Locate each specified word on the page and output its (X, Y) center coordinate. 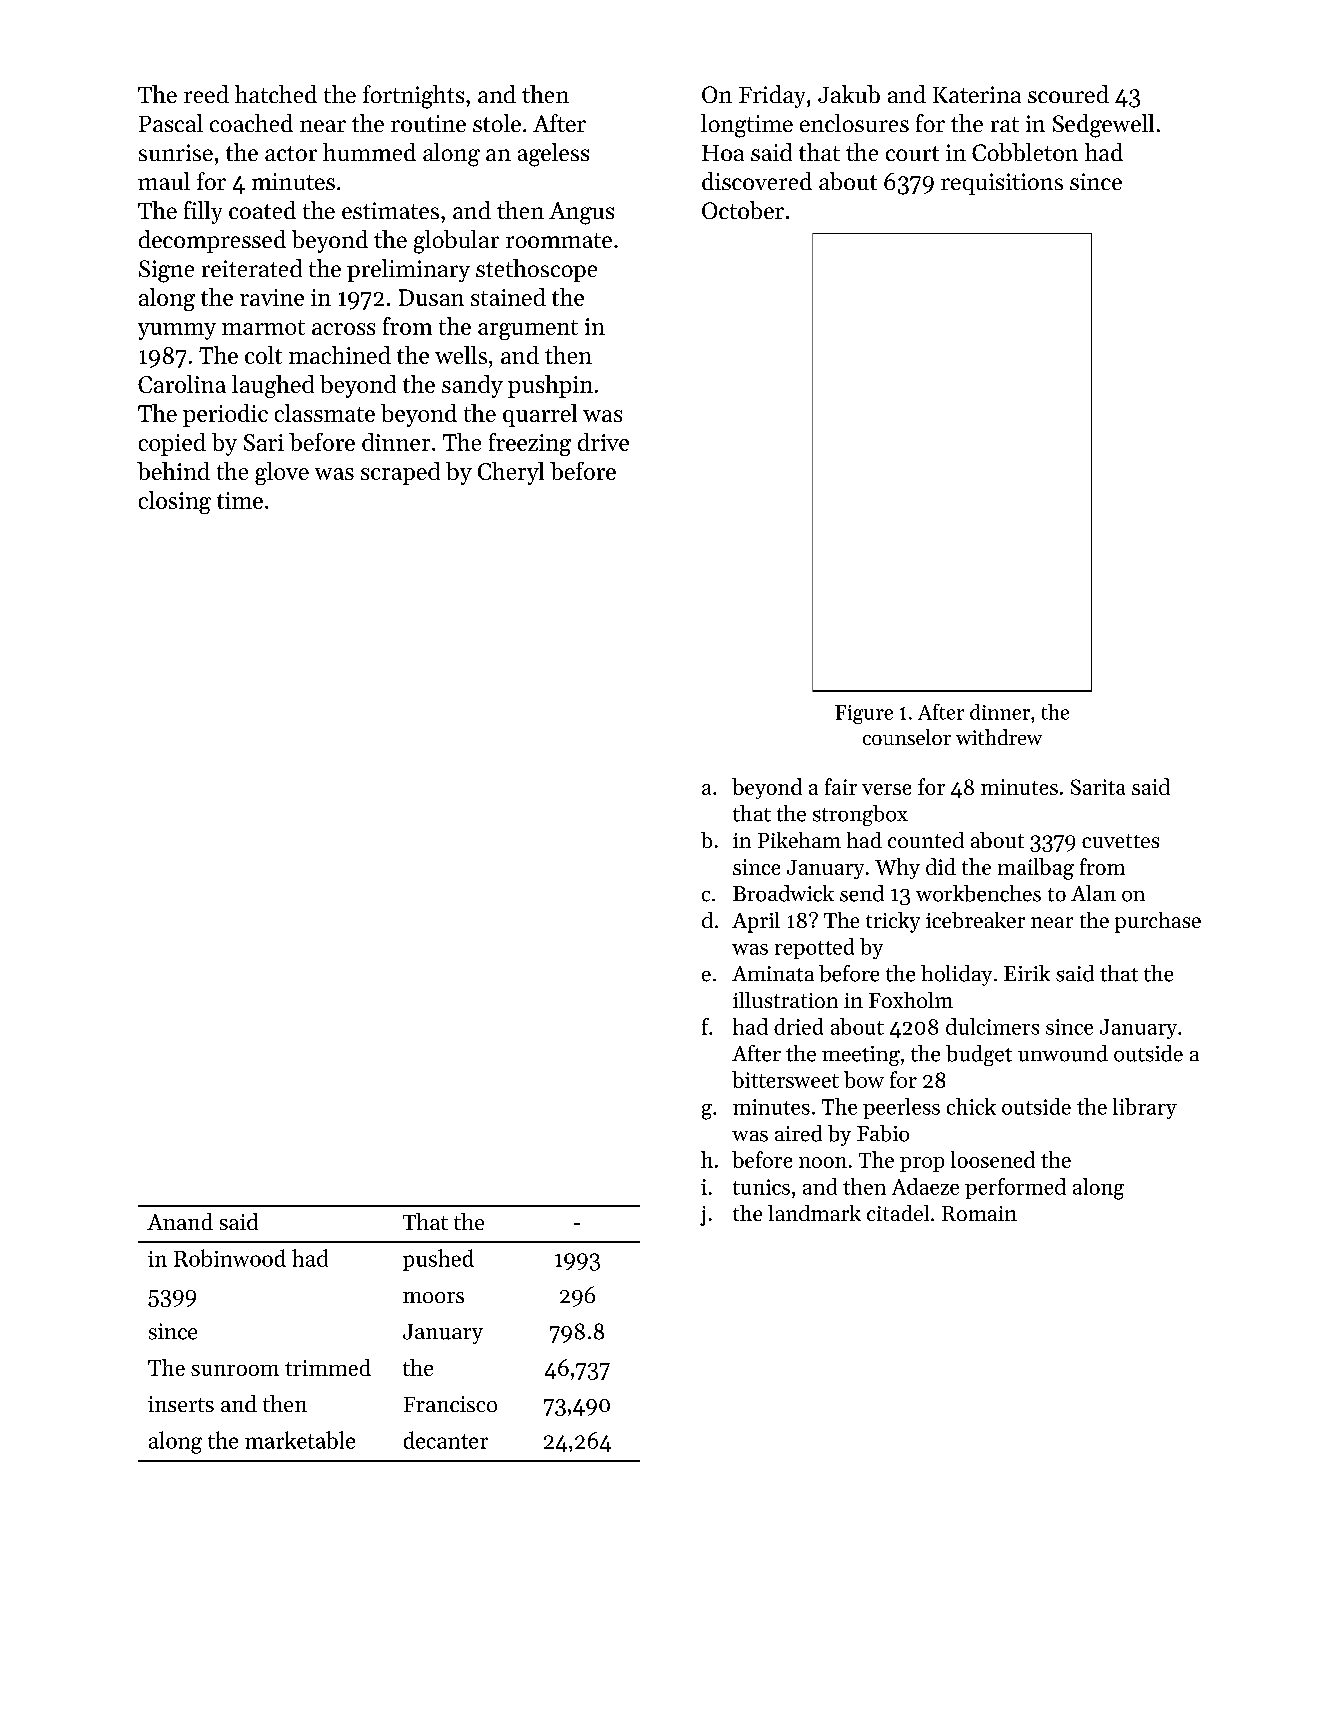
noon (823, 1162)
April (756, 922)
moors (433, 1297)
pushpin (550, 386)
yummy (177, 331)
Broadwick (783, 893)
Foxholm (911, 1000)
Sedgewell (1103, 126)
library (1145, 1108)
